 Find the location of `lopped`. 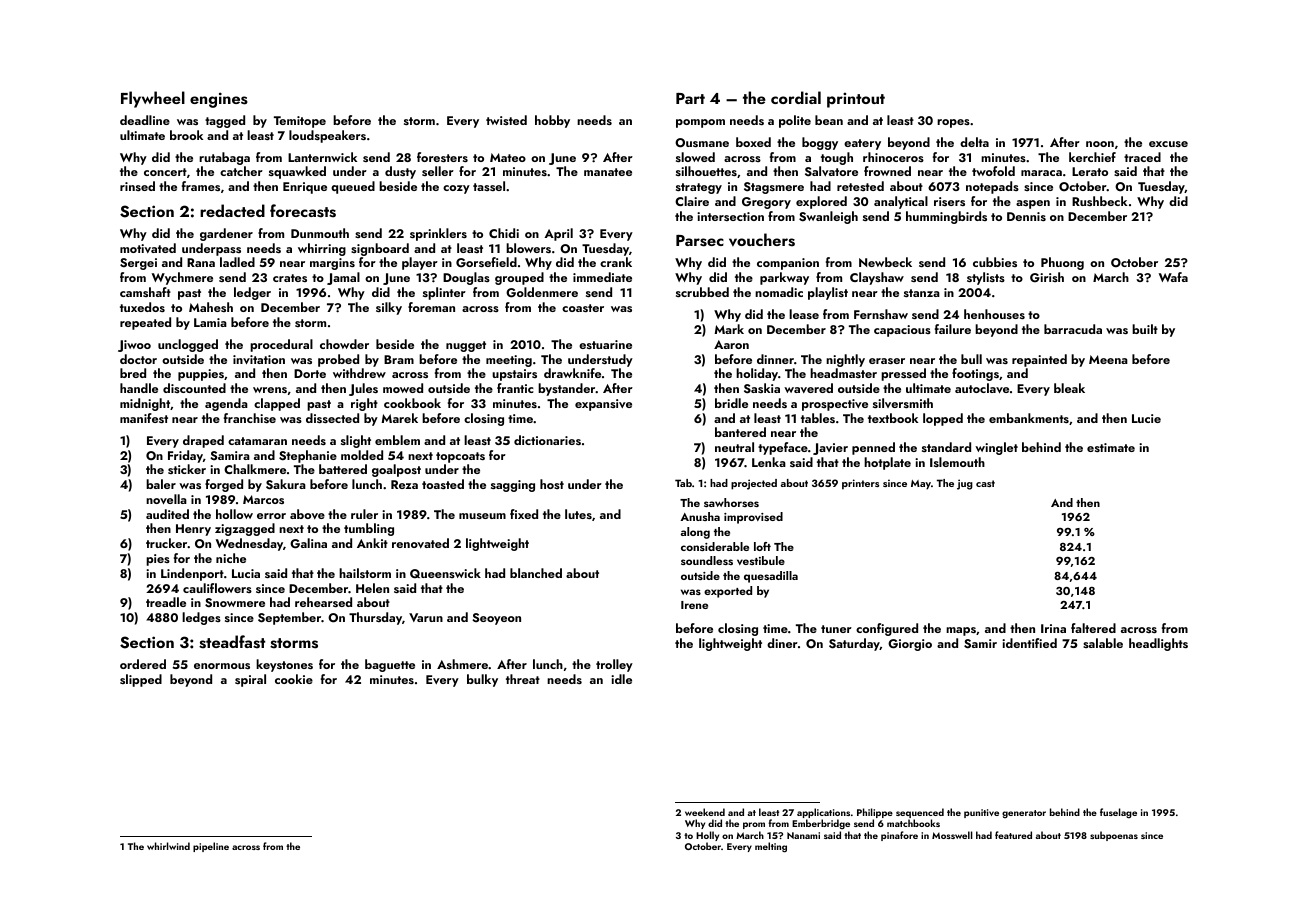

lopped is located at coordinates (943, 419).
